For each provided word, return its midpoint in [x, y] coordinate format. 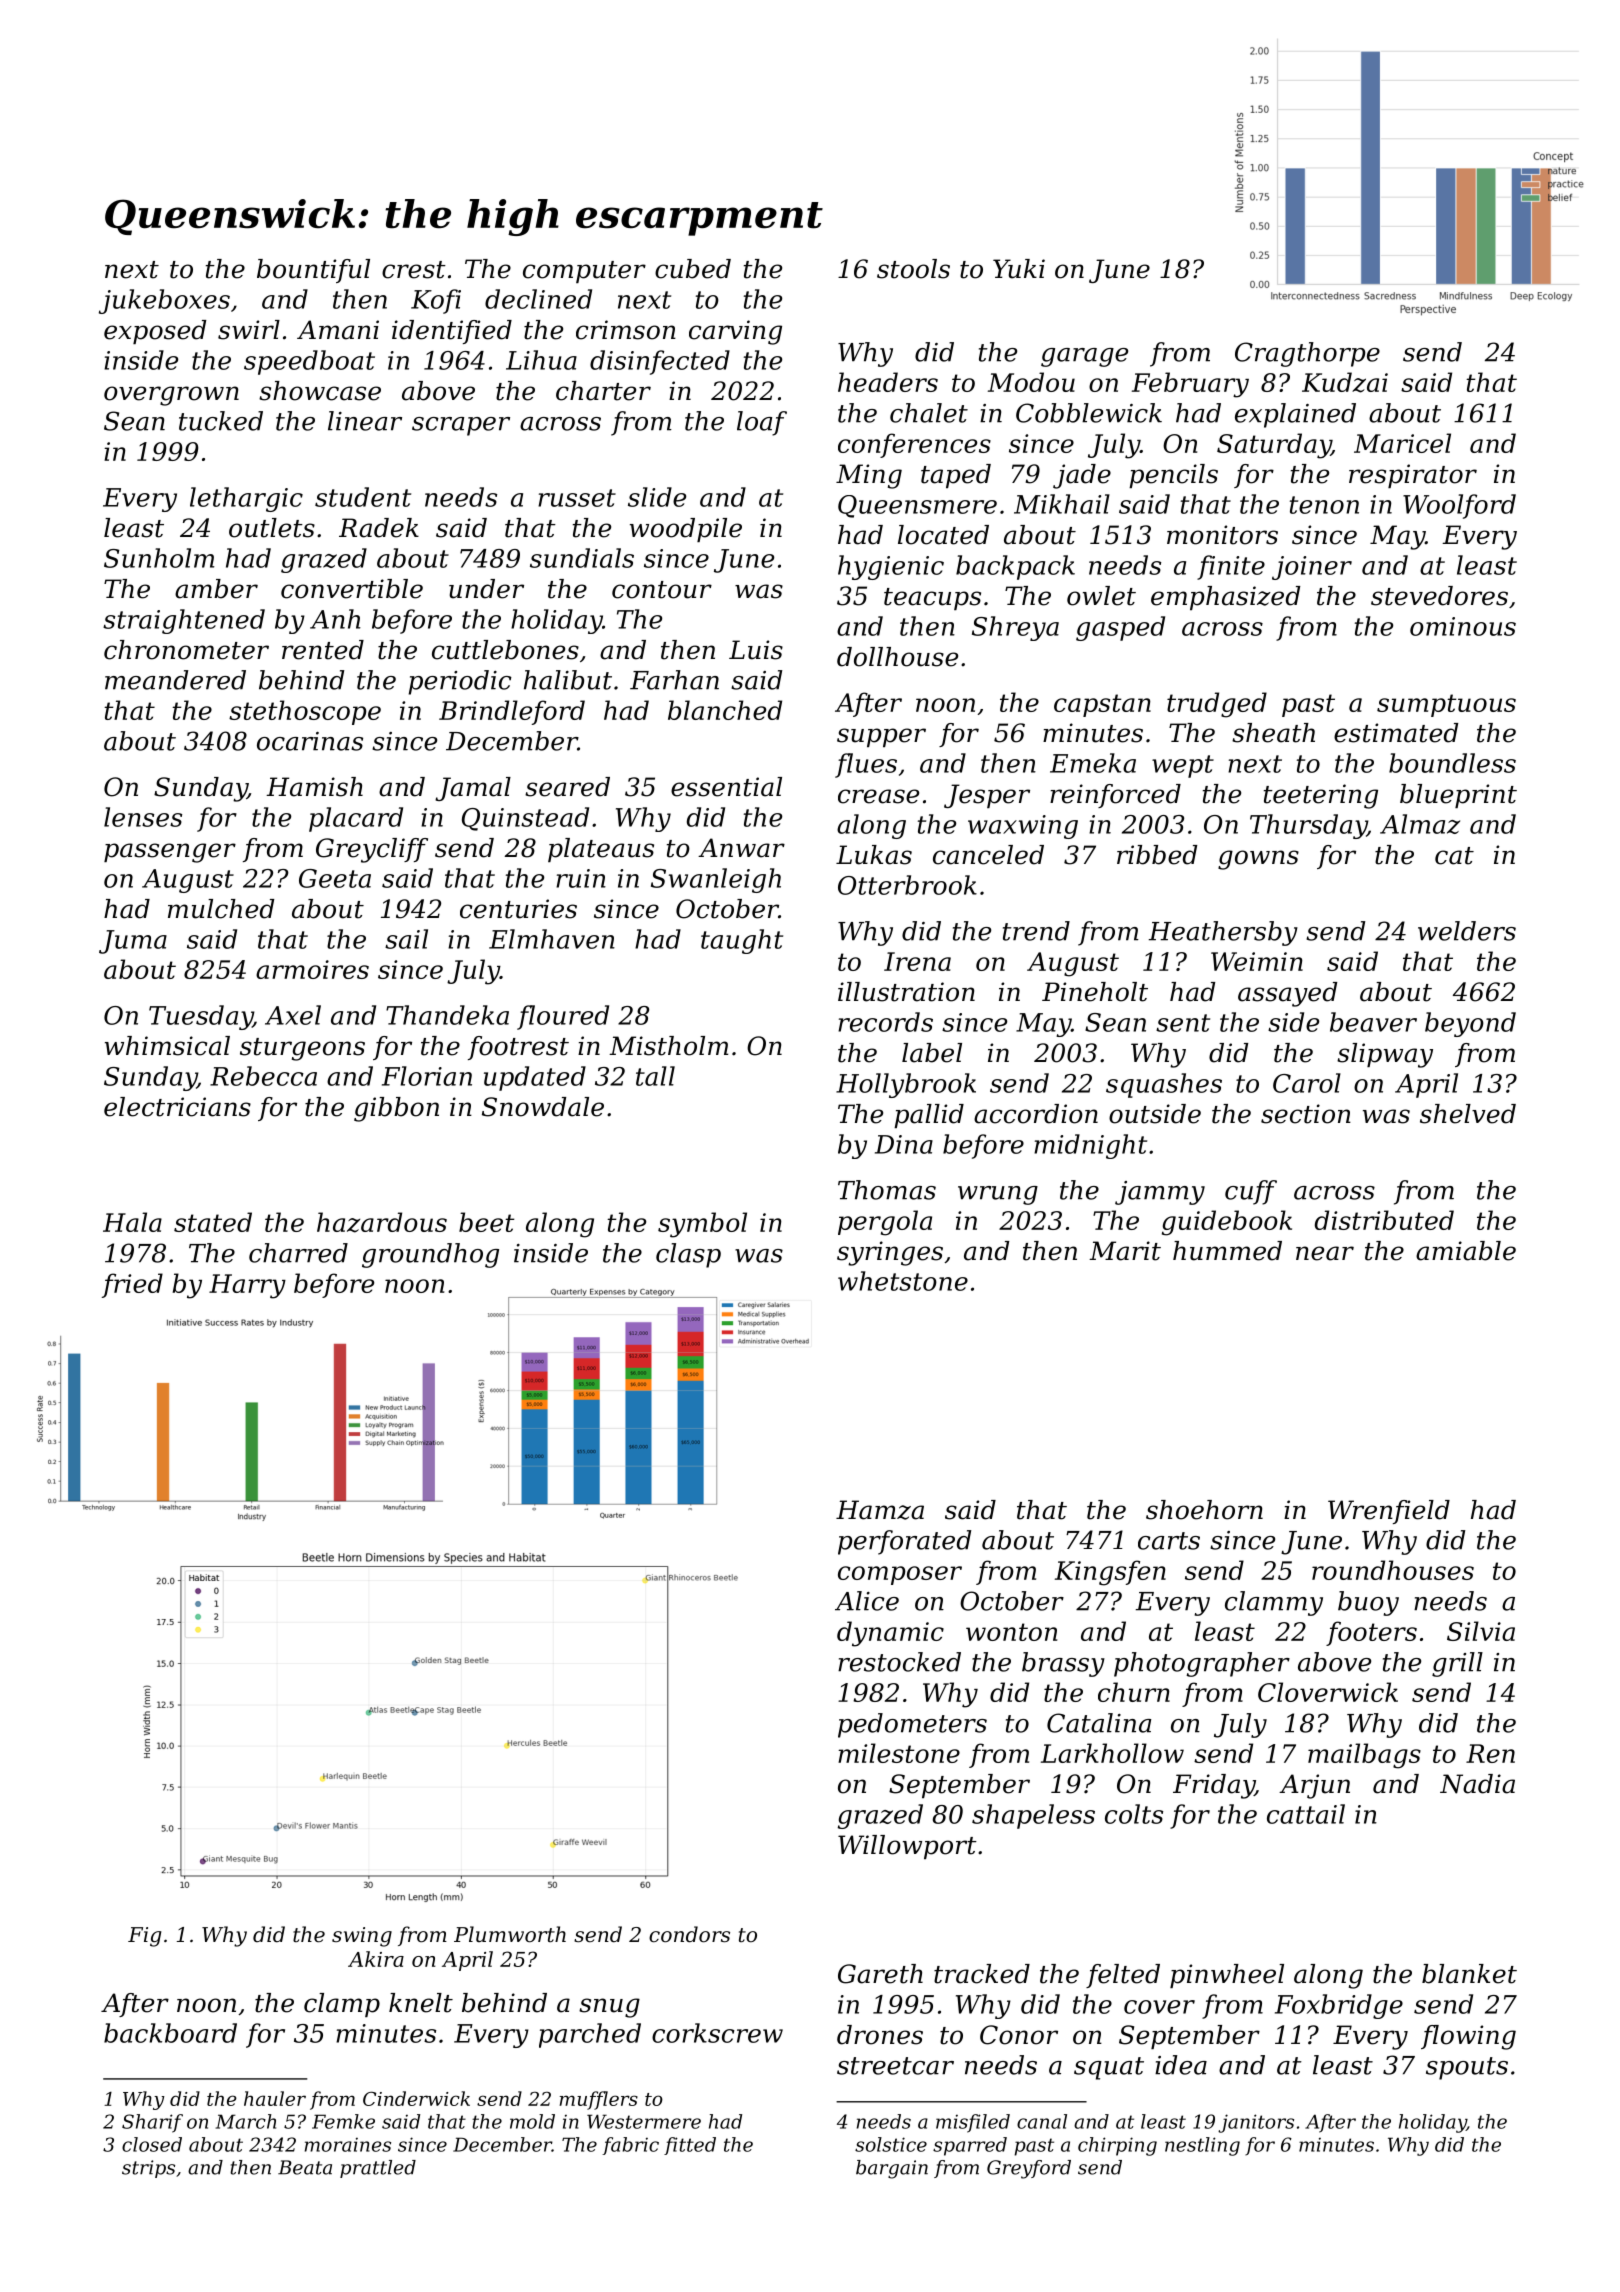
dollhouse [897, 657]
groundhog [430, 1255]
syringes [890, 1253]
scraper [461, 426]
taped [956, 476]
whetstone [903, 1281]
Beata [305, 2167]
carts [1169, 1541]
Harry [247, 1286]
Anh [335, 619]
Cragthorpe [1307, 354]
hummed [1227, 1251]
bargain [892, 2169]
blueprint [1458, 796]
